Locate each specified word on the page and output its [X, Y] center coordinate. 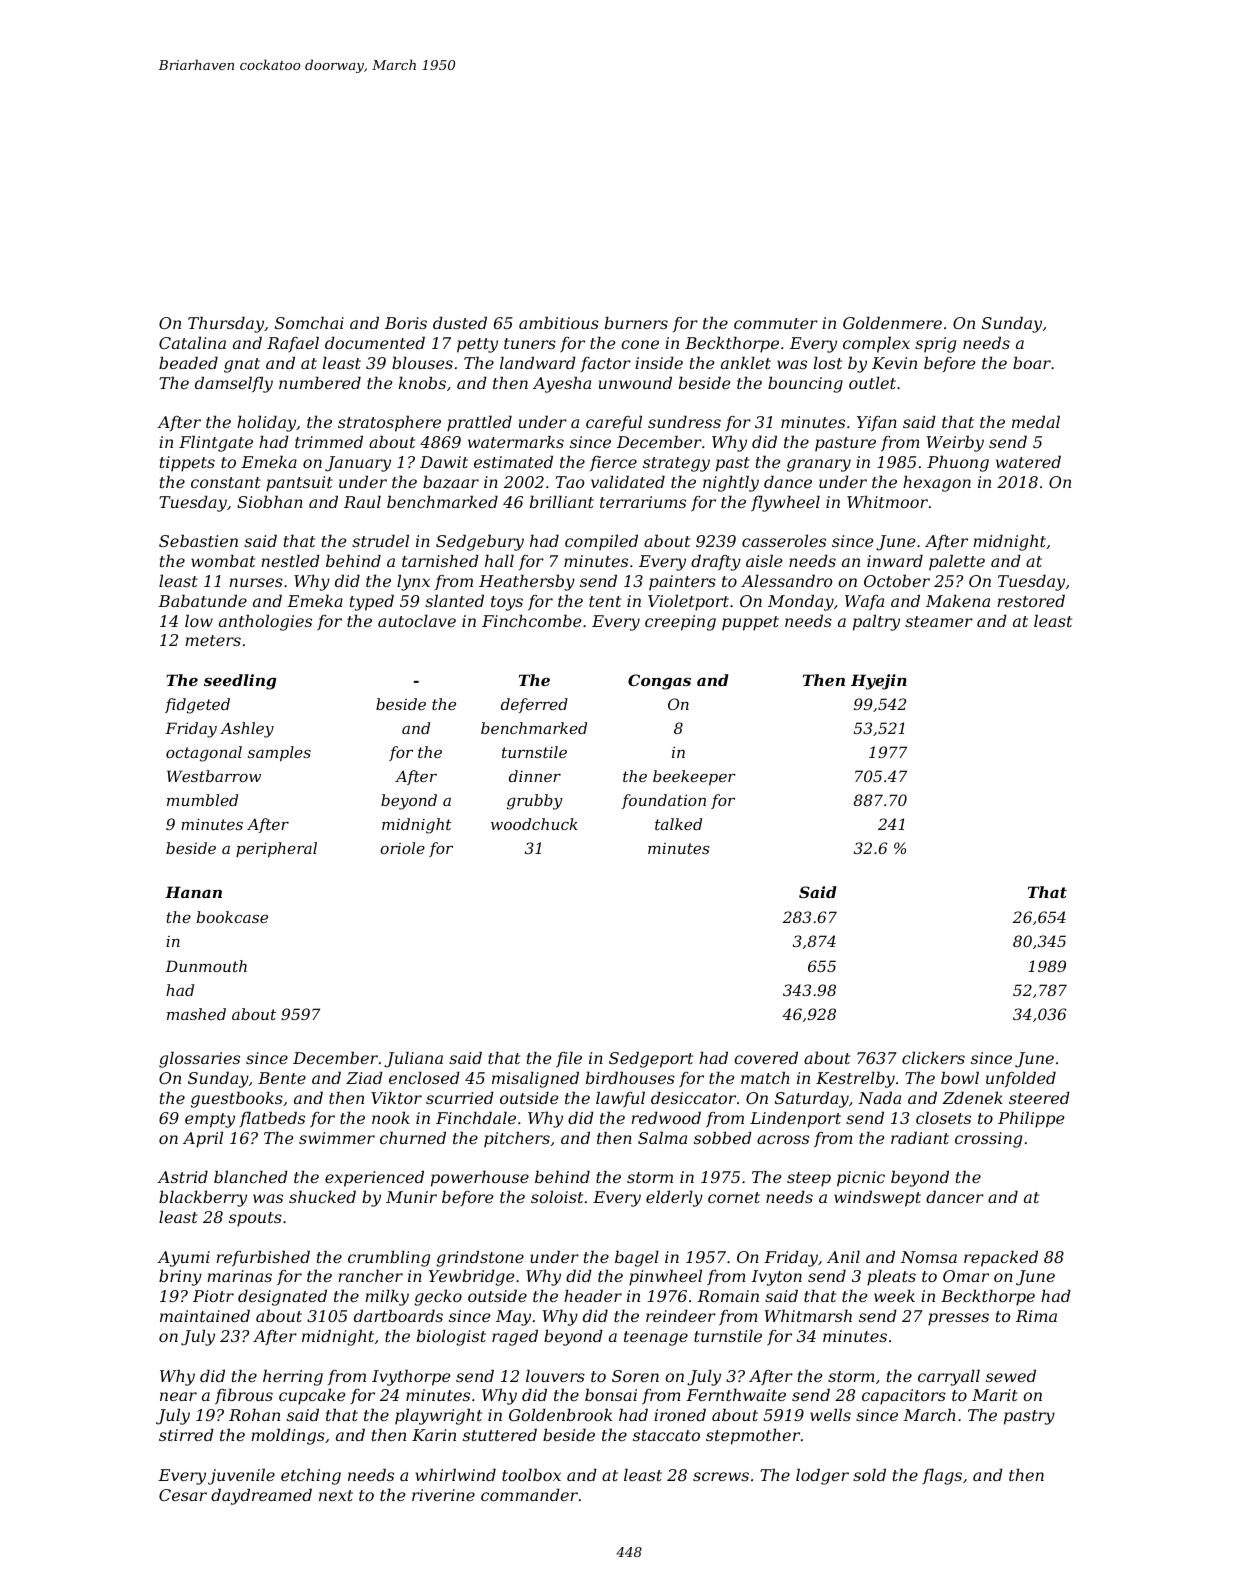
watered [1028, 461]
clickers [933, 1057]
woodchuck [534, 824]
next [336, 1495]
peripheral [276, 849]
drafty [716, 562]
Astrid [182, 1176]
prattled [479, 423]
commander [529, 1494]
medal [1036, 421]
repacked [1001, 1258]
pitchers [517, 1139]
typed [372, 602]
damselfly [234, 384]
